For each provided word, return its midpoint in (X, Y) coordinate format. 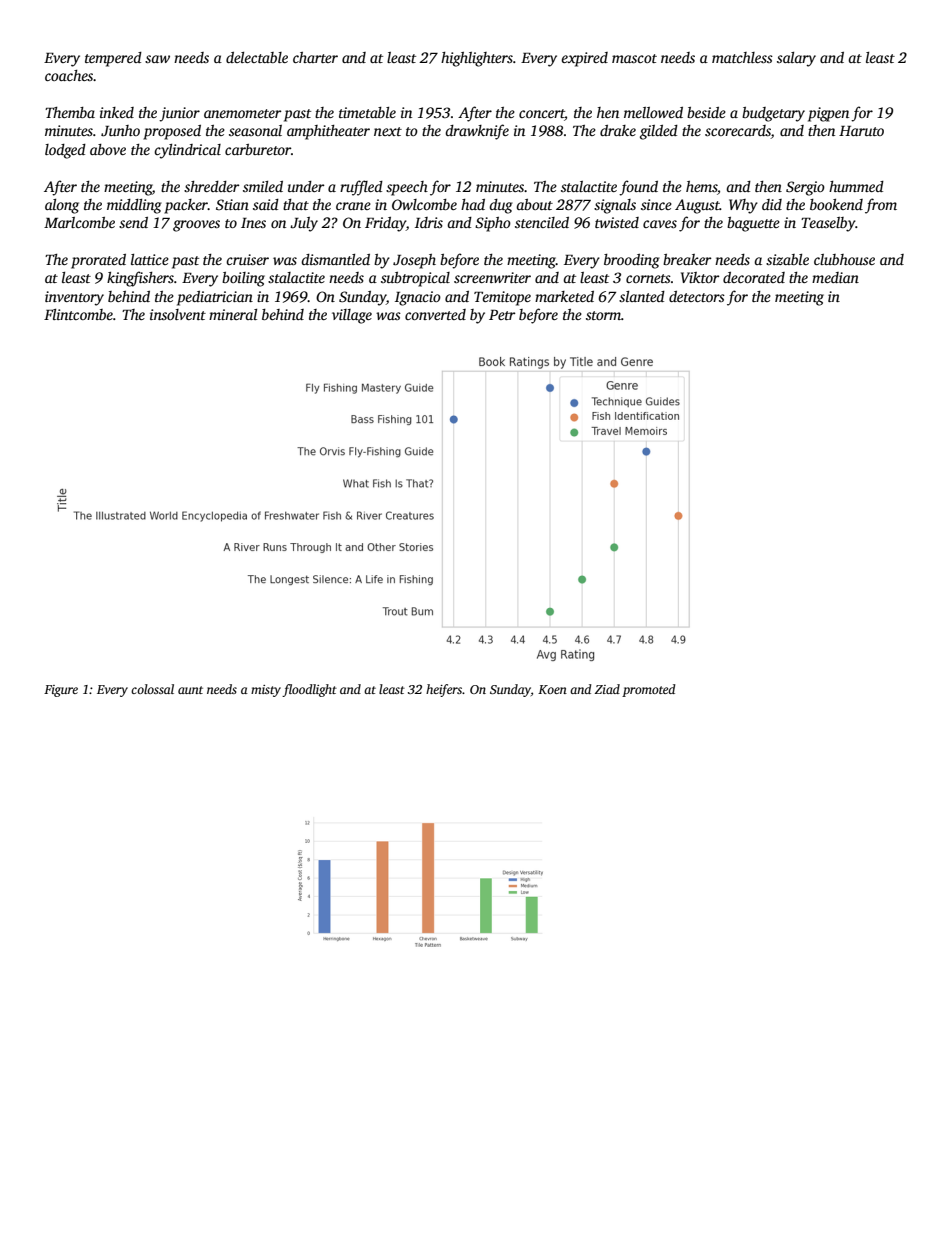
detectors (697, 296)
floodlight (309, 690)
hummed (856, 186)
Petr (502, 315)
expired (584, 59)
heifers (444, 690)
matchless (742, 57)
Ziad (607, 689)
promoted (648, 690)
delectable (257, 57)
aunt (190, 690)
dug (501, 206)
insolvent (178, 314)
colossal (152, 689)
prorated (98, 261)
